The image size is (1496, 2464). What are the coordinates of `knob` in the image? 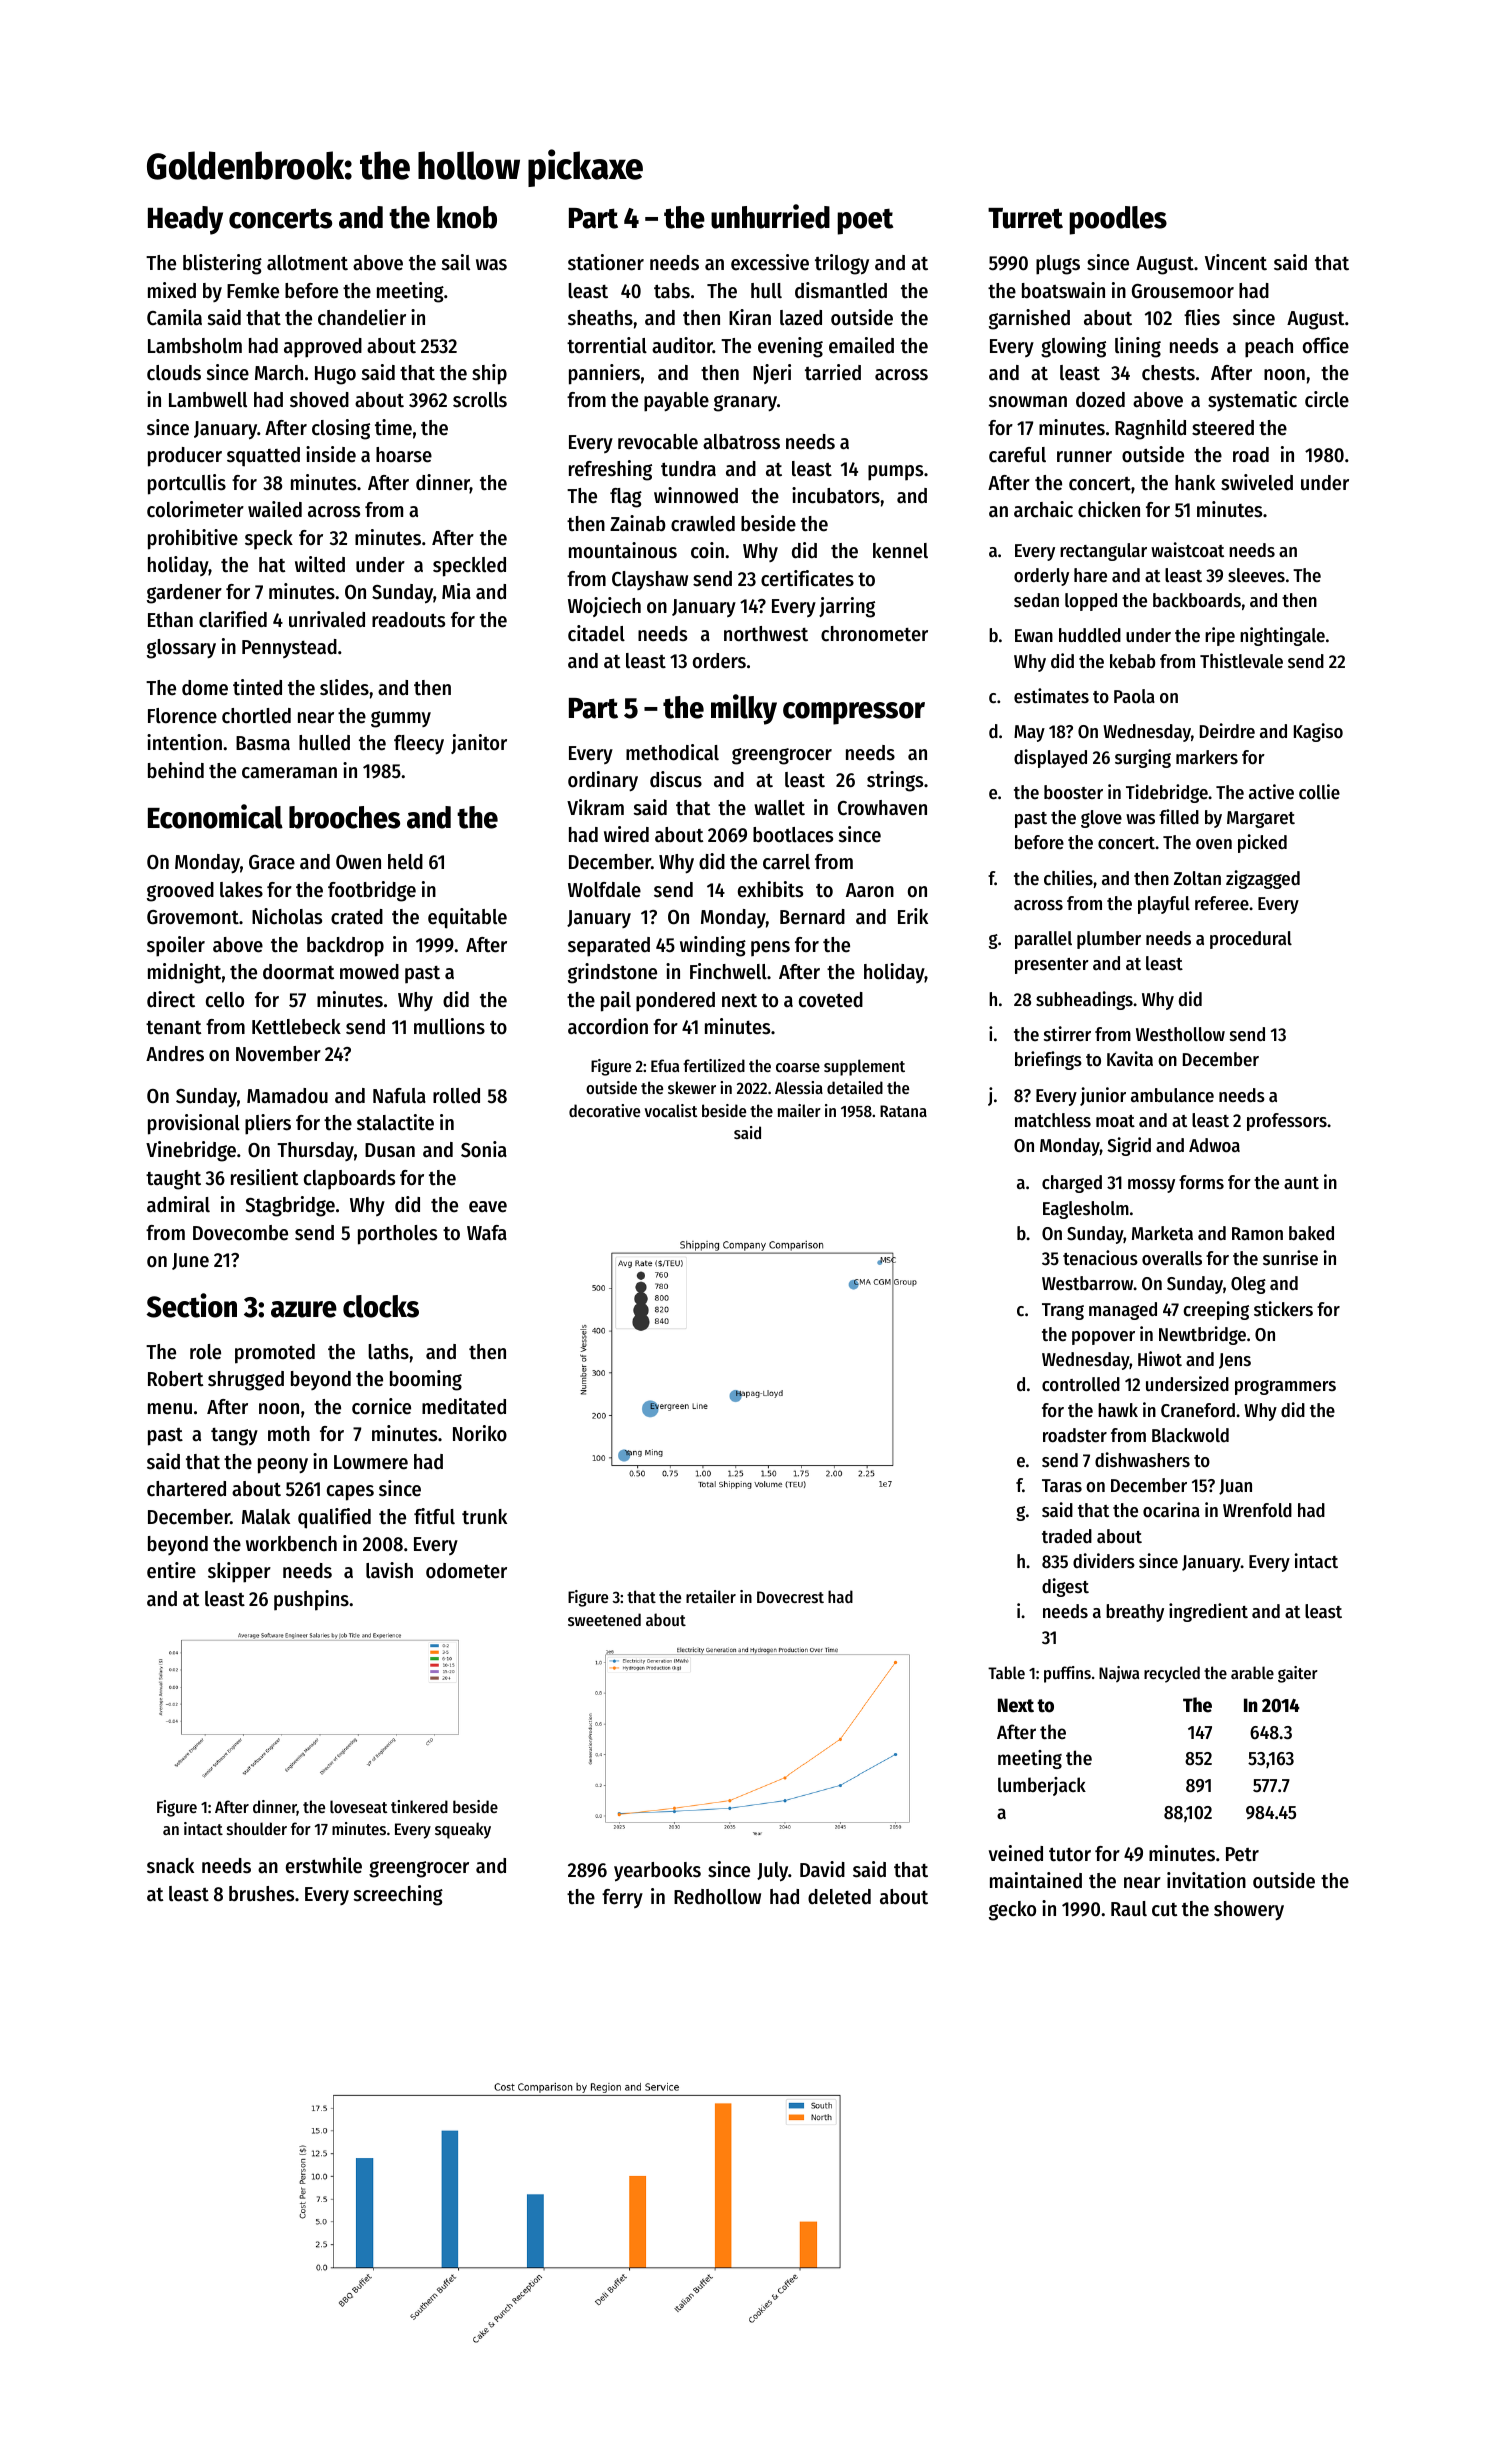 It's located at (467, 217).
